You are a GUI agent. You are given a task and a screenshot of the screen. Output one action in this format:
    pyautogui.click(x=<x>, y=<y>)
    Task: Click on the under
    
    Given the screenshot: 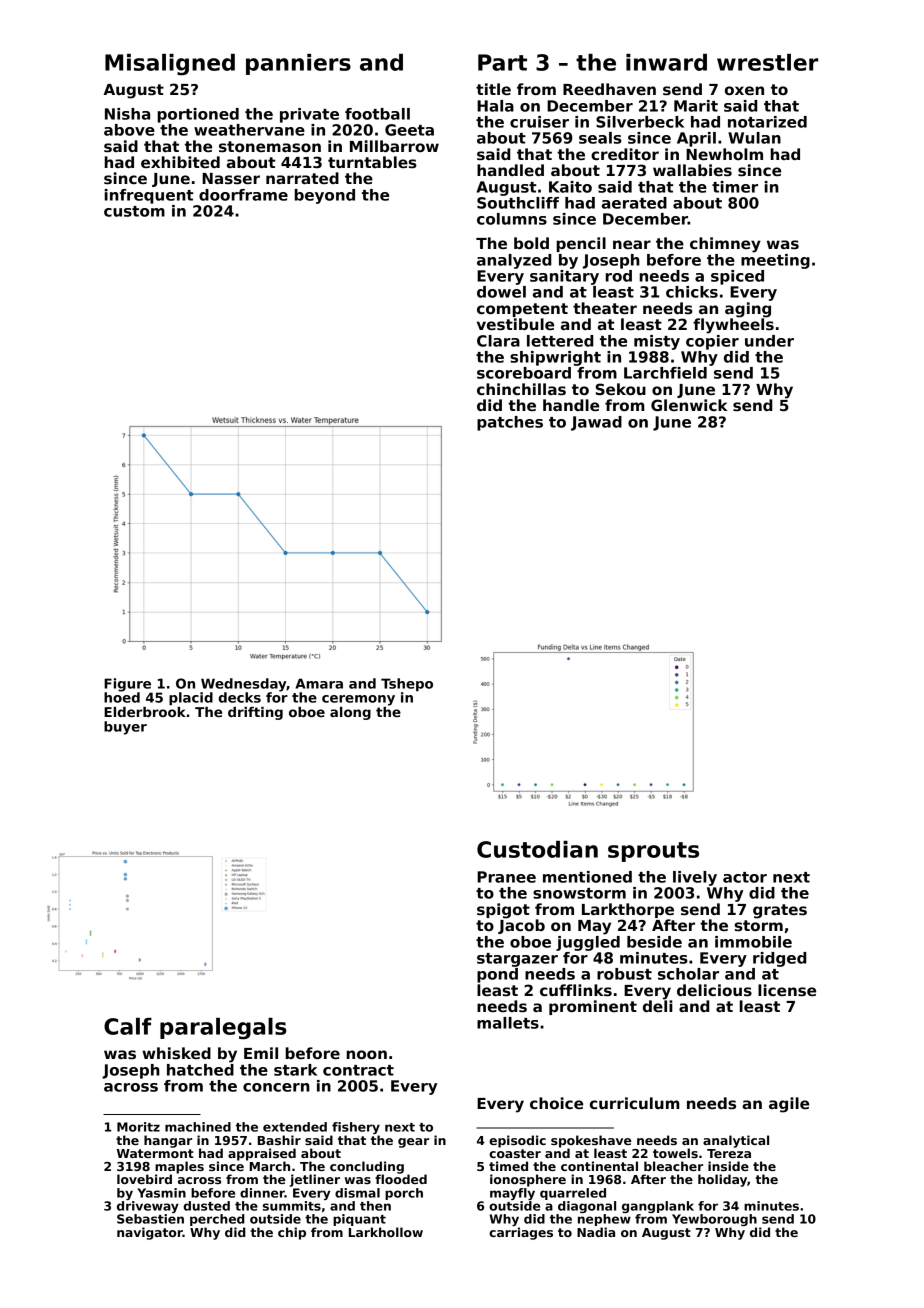 What is the action you would take?
    pyautogui.click(x=769, y=341)
